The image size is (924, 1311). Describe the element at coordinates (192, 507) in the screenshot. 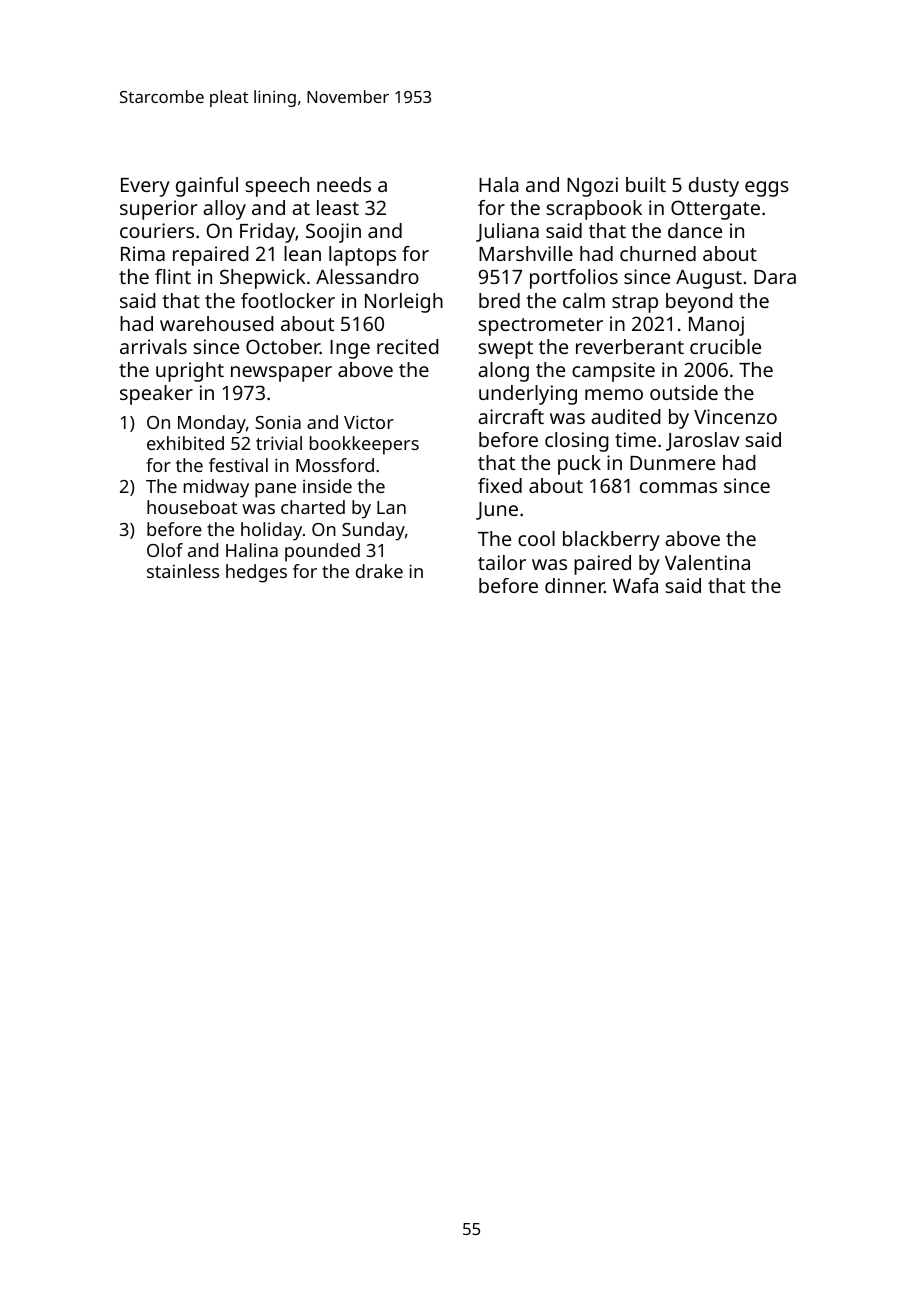

I see `houseboat` at that location.
